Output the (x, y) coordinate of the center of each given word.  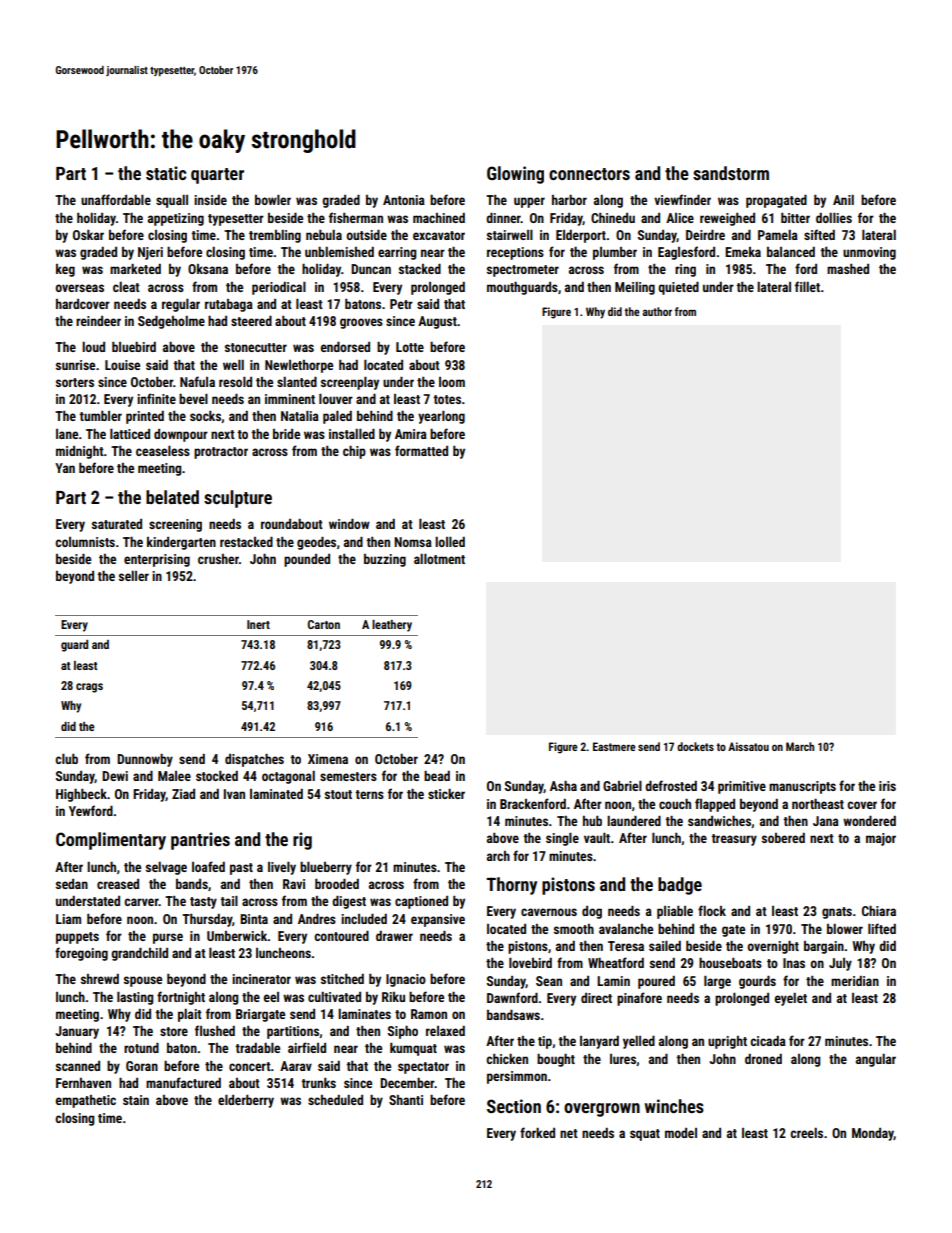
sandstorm (731, 173)
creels (806, 1133)
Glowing (515, 175)
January (77, 1032)
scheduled (335, 1100)
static (166, 173)
